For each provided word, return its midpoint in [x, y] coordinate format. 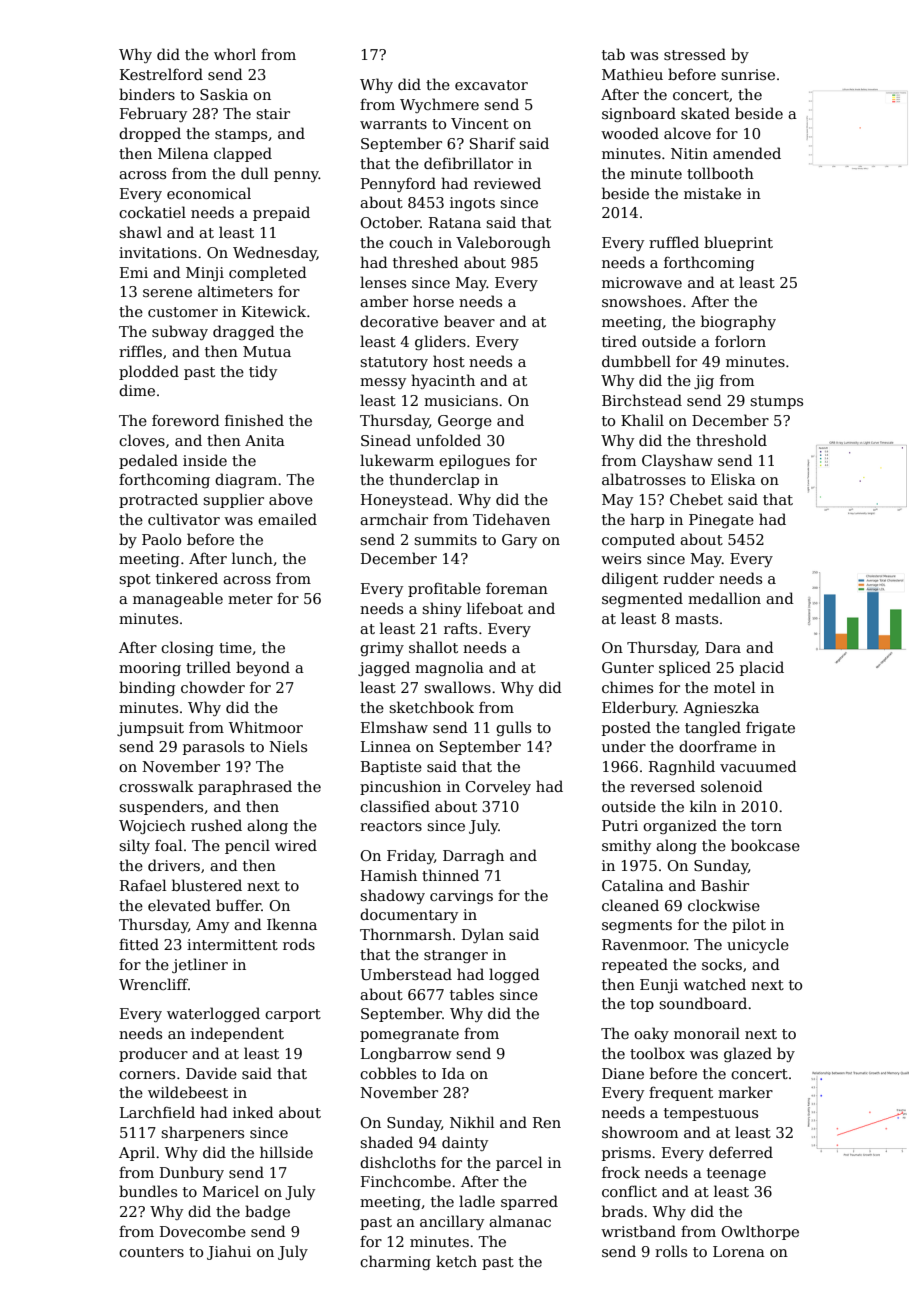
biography [738, 322]
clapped [243, 154]
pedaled [148, 461]
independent [237, 1034]
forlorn [740, 341]
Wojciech [152, 826]
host [449, 361]
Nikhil [472, 1122]
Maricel [231, 1191]
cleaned [630, 905]
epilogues [474, 461]
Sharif [493, 143]
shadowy [392, 896]
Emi [134, 272]
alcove [687, 133]
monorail [707, 1033]
